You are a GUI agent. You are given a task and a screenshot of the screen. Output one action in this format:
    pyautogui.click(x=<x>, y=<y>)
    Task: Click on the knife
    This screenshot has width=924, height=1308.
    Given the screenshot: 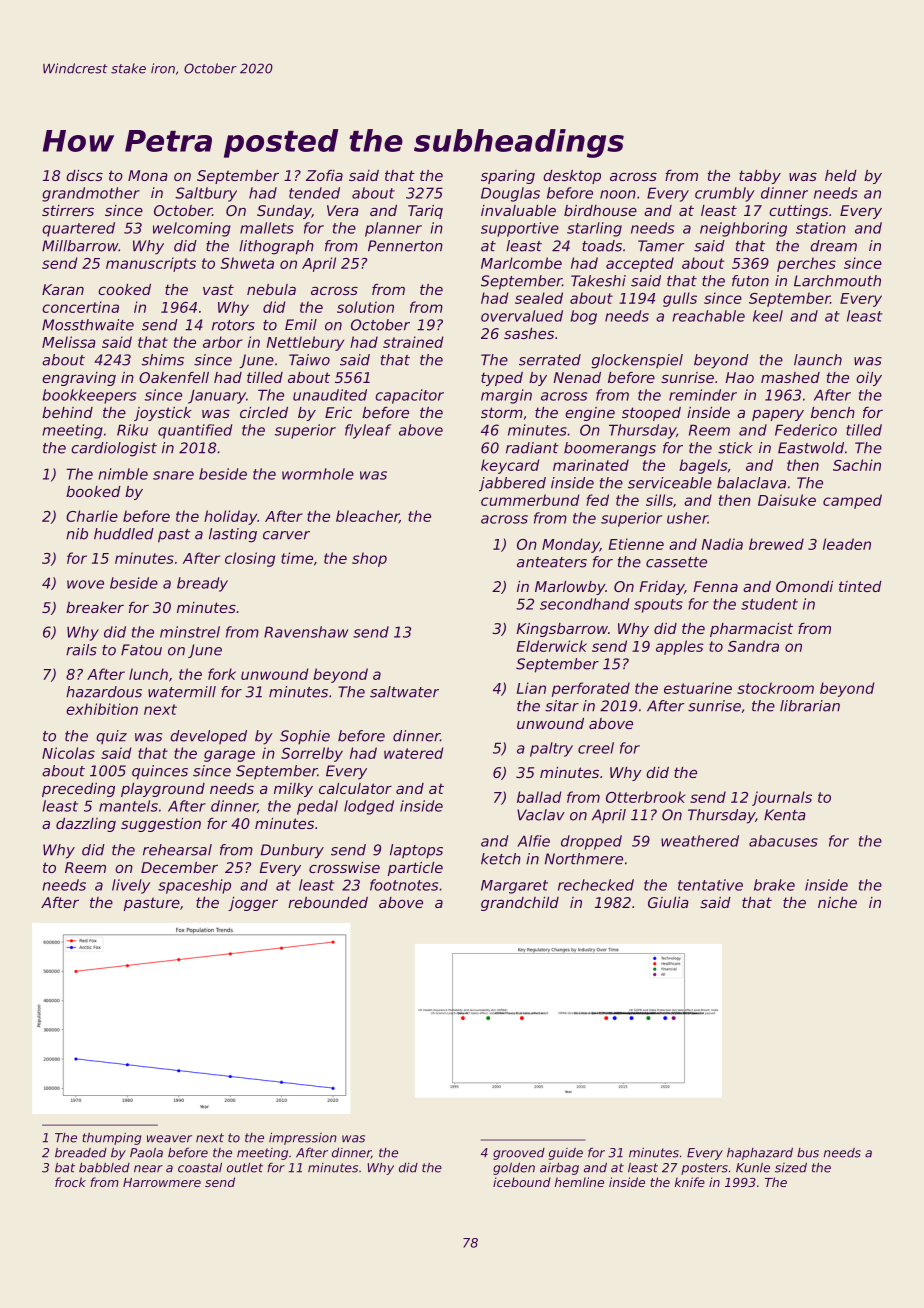 What is the action you would take?
    pyautogui.click(x=690, y=1182)
